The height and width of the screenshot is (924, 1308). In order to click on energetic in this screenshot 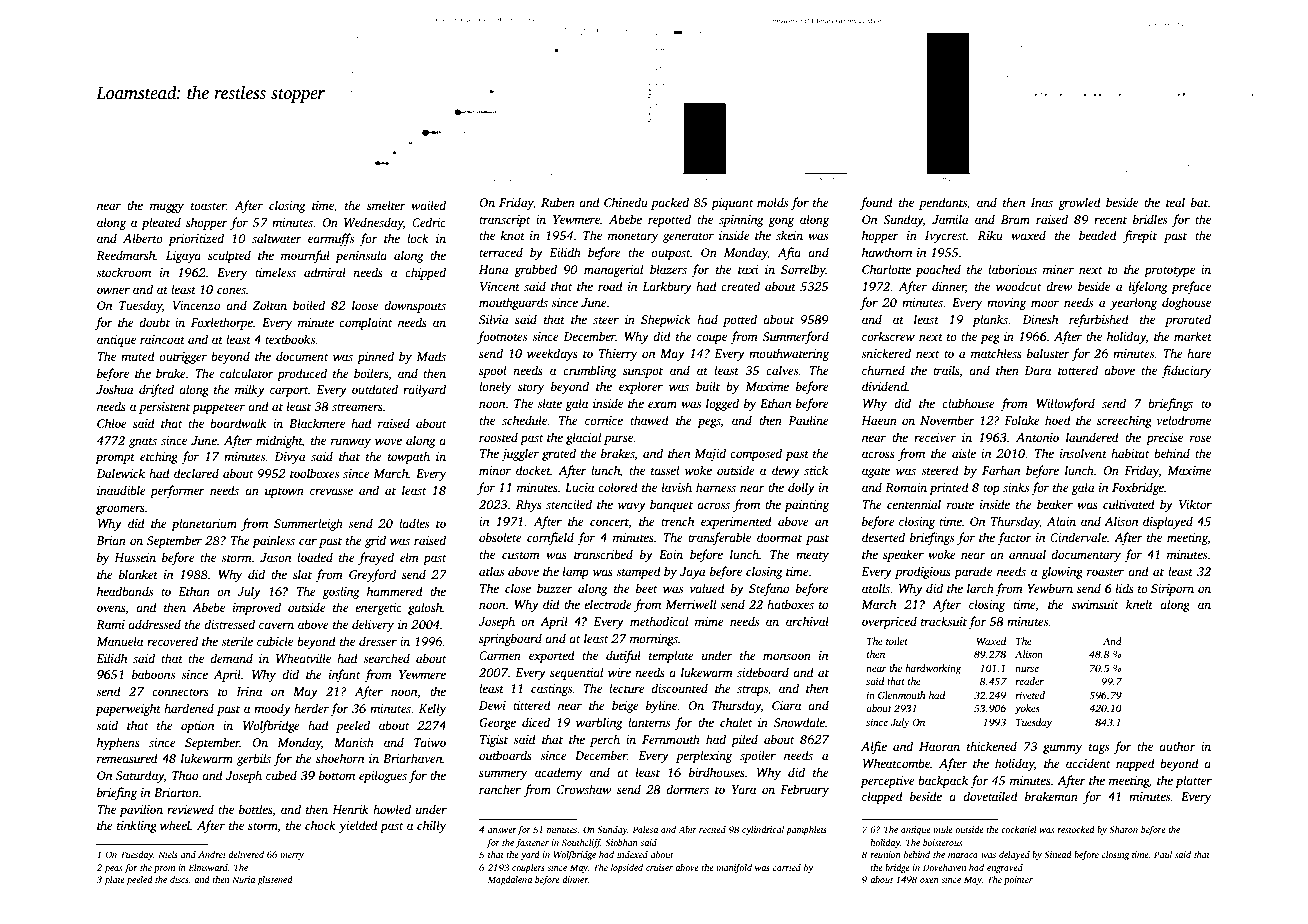, I will do `click(378, 609)`.
